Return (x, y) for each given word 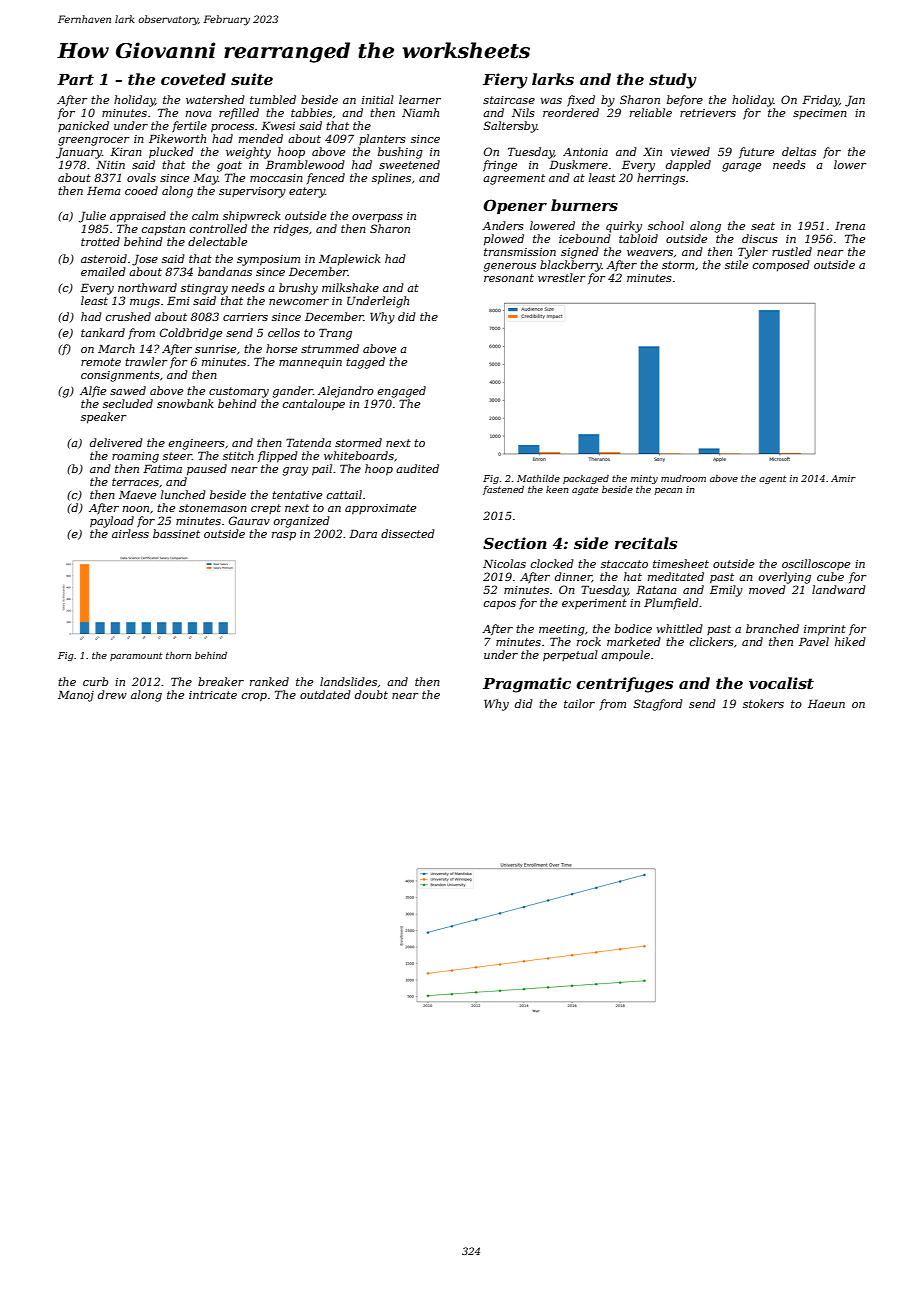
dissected (408, 533)
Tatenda (308, 442)
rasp (284, 536)
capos (500, 605)
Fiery (505, 81)
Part (75, 79)
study (673, 81)
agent (772, 479)
